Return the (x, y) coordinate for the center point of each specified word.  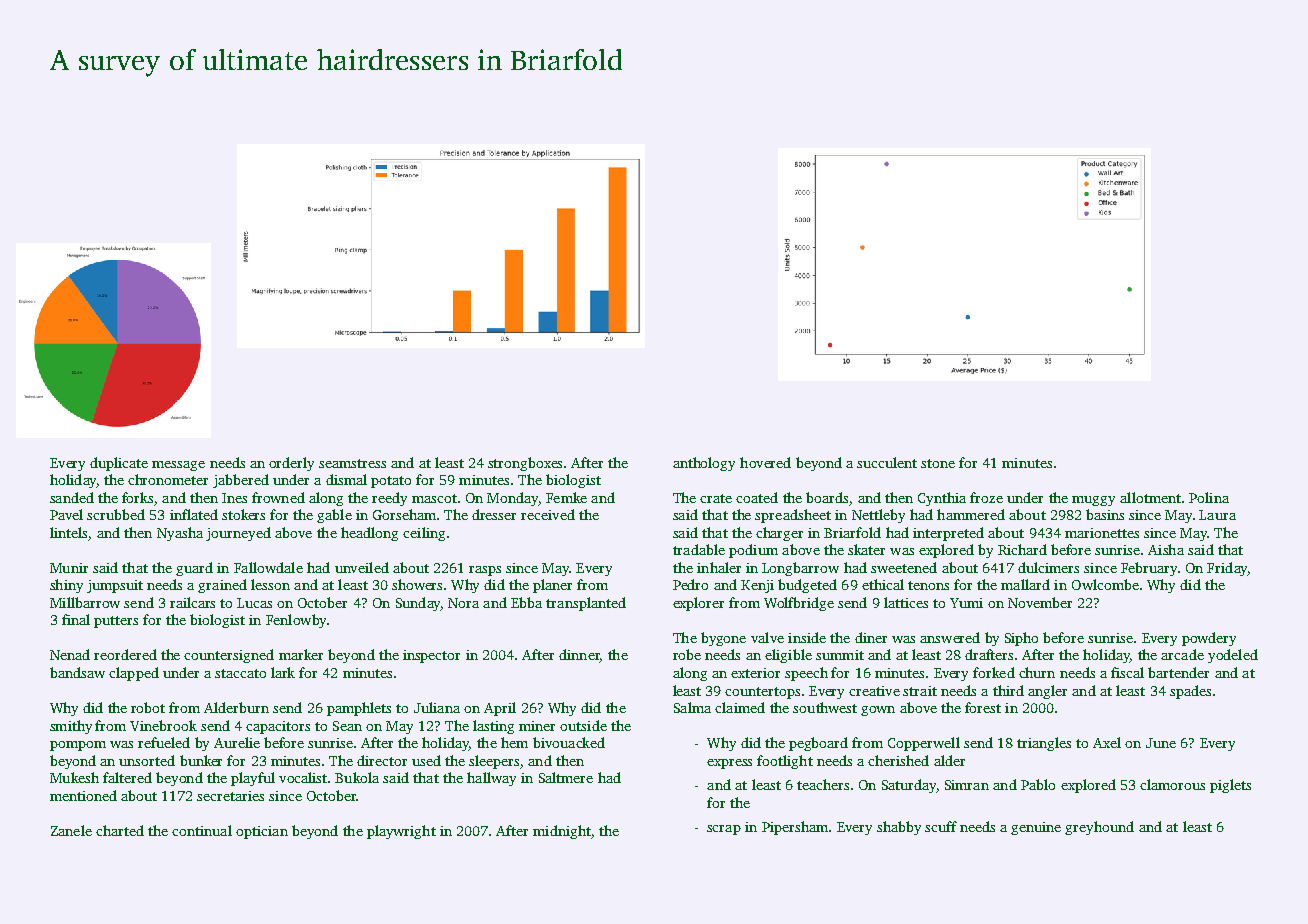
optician (262, 832)
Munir (69, 568)
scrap (724, 830)
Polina (1209, 497)
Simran (967, 785)
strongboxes (525, 464)
